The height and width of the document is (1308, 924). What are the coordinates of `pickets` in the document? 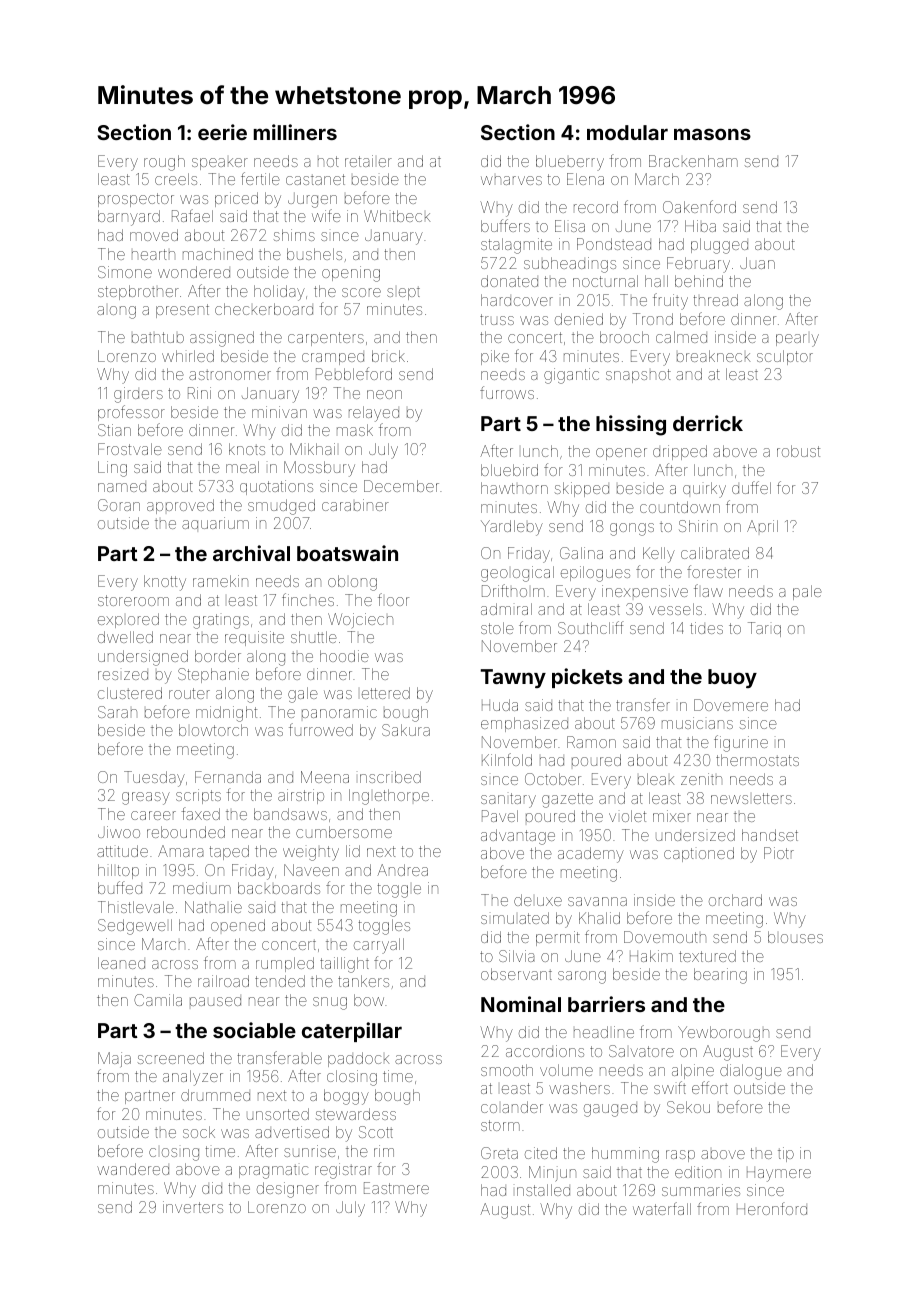 It's located at (587, 678).
